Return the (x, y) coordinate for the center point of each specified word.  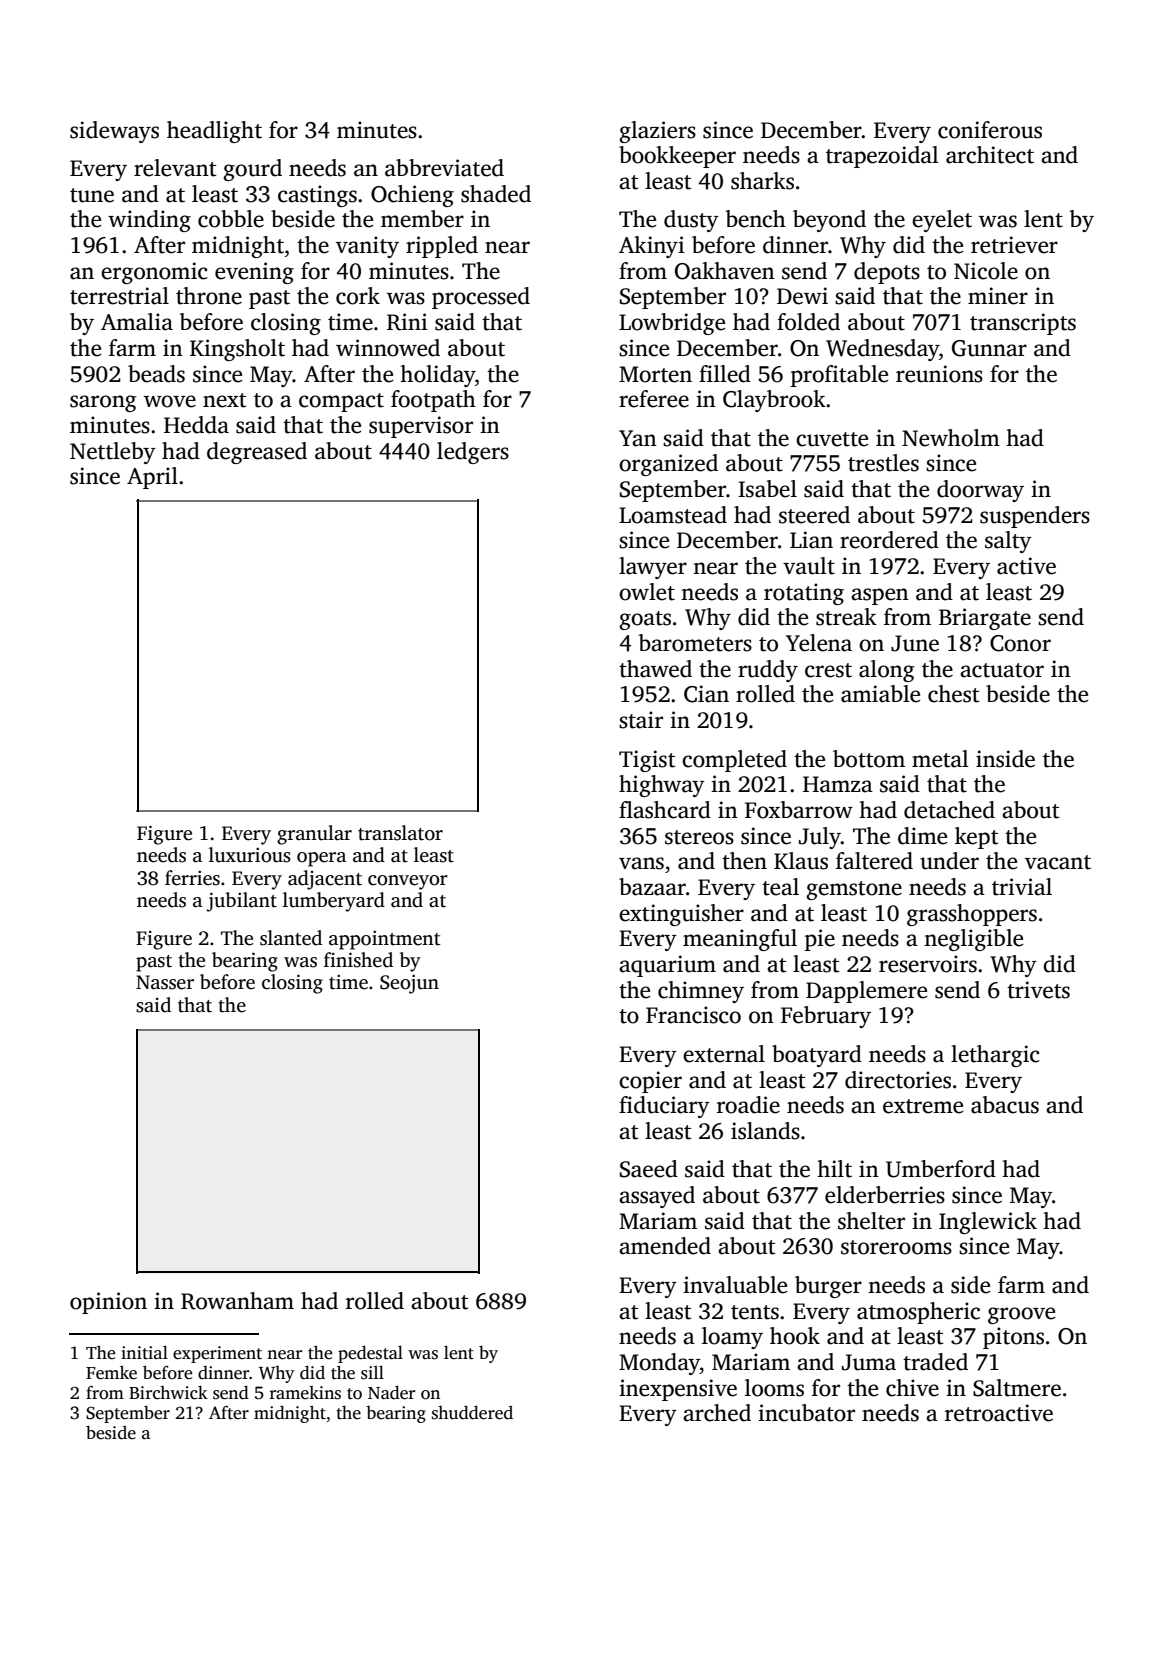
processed (481, 298)
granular (314, 835)
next (224, 400)
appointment (385, 940)
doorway (980, 491)
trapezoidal (882, 157)
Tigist (647, 761)
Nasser (165, 982)
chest (953, 694)
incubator (806, 1413)
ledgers (473, 453)
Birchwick (168, 1393)
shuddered (472, 1413)
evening (254, 273)
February (826, 1017)
